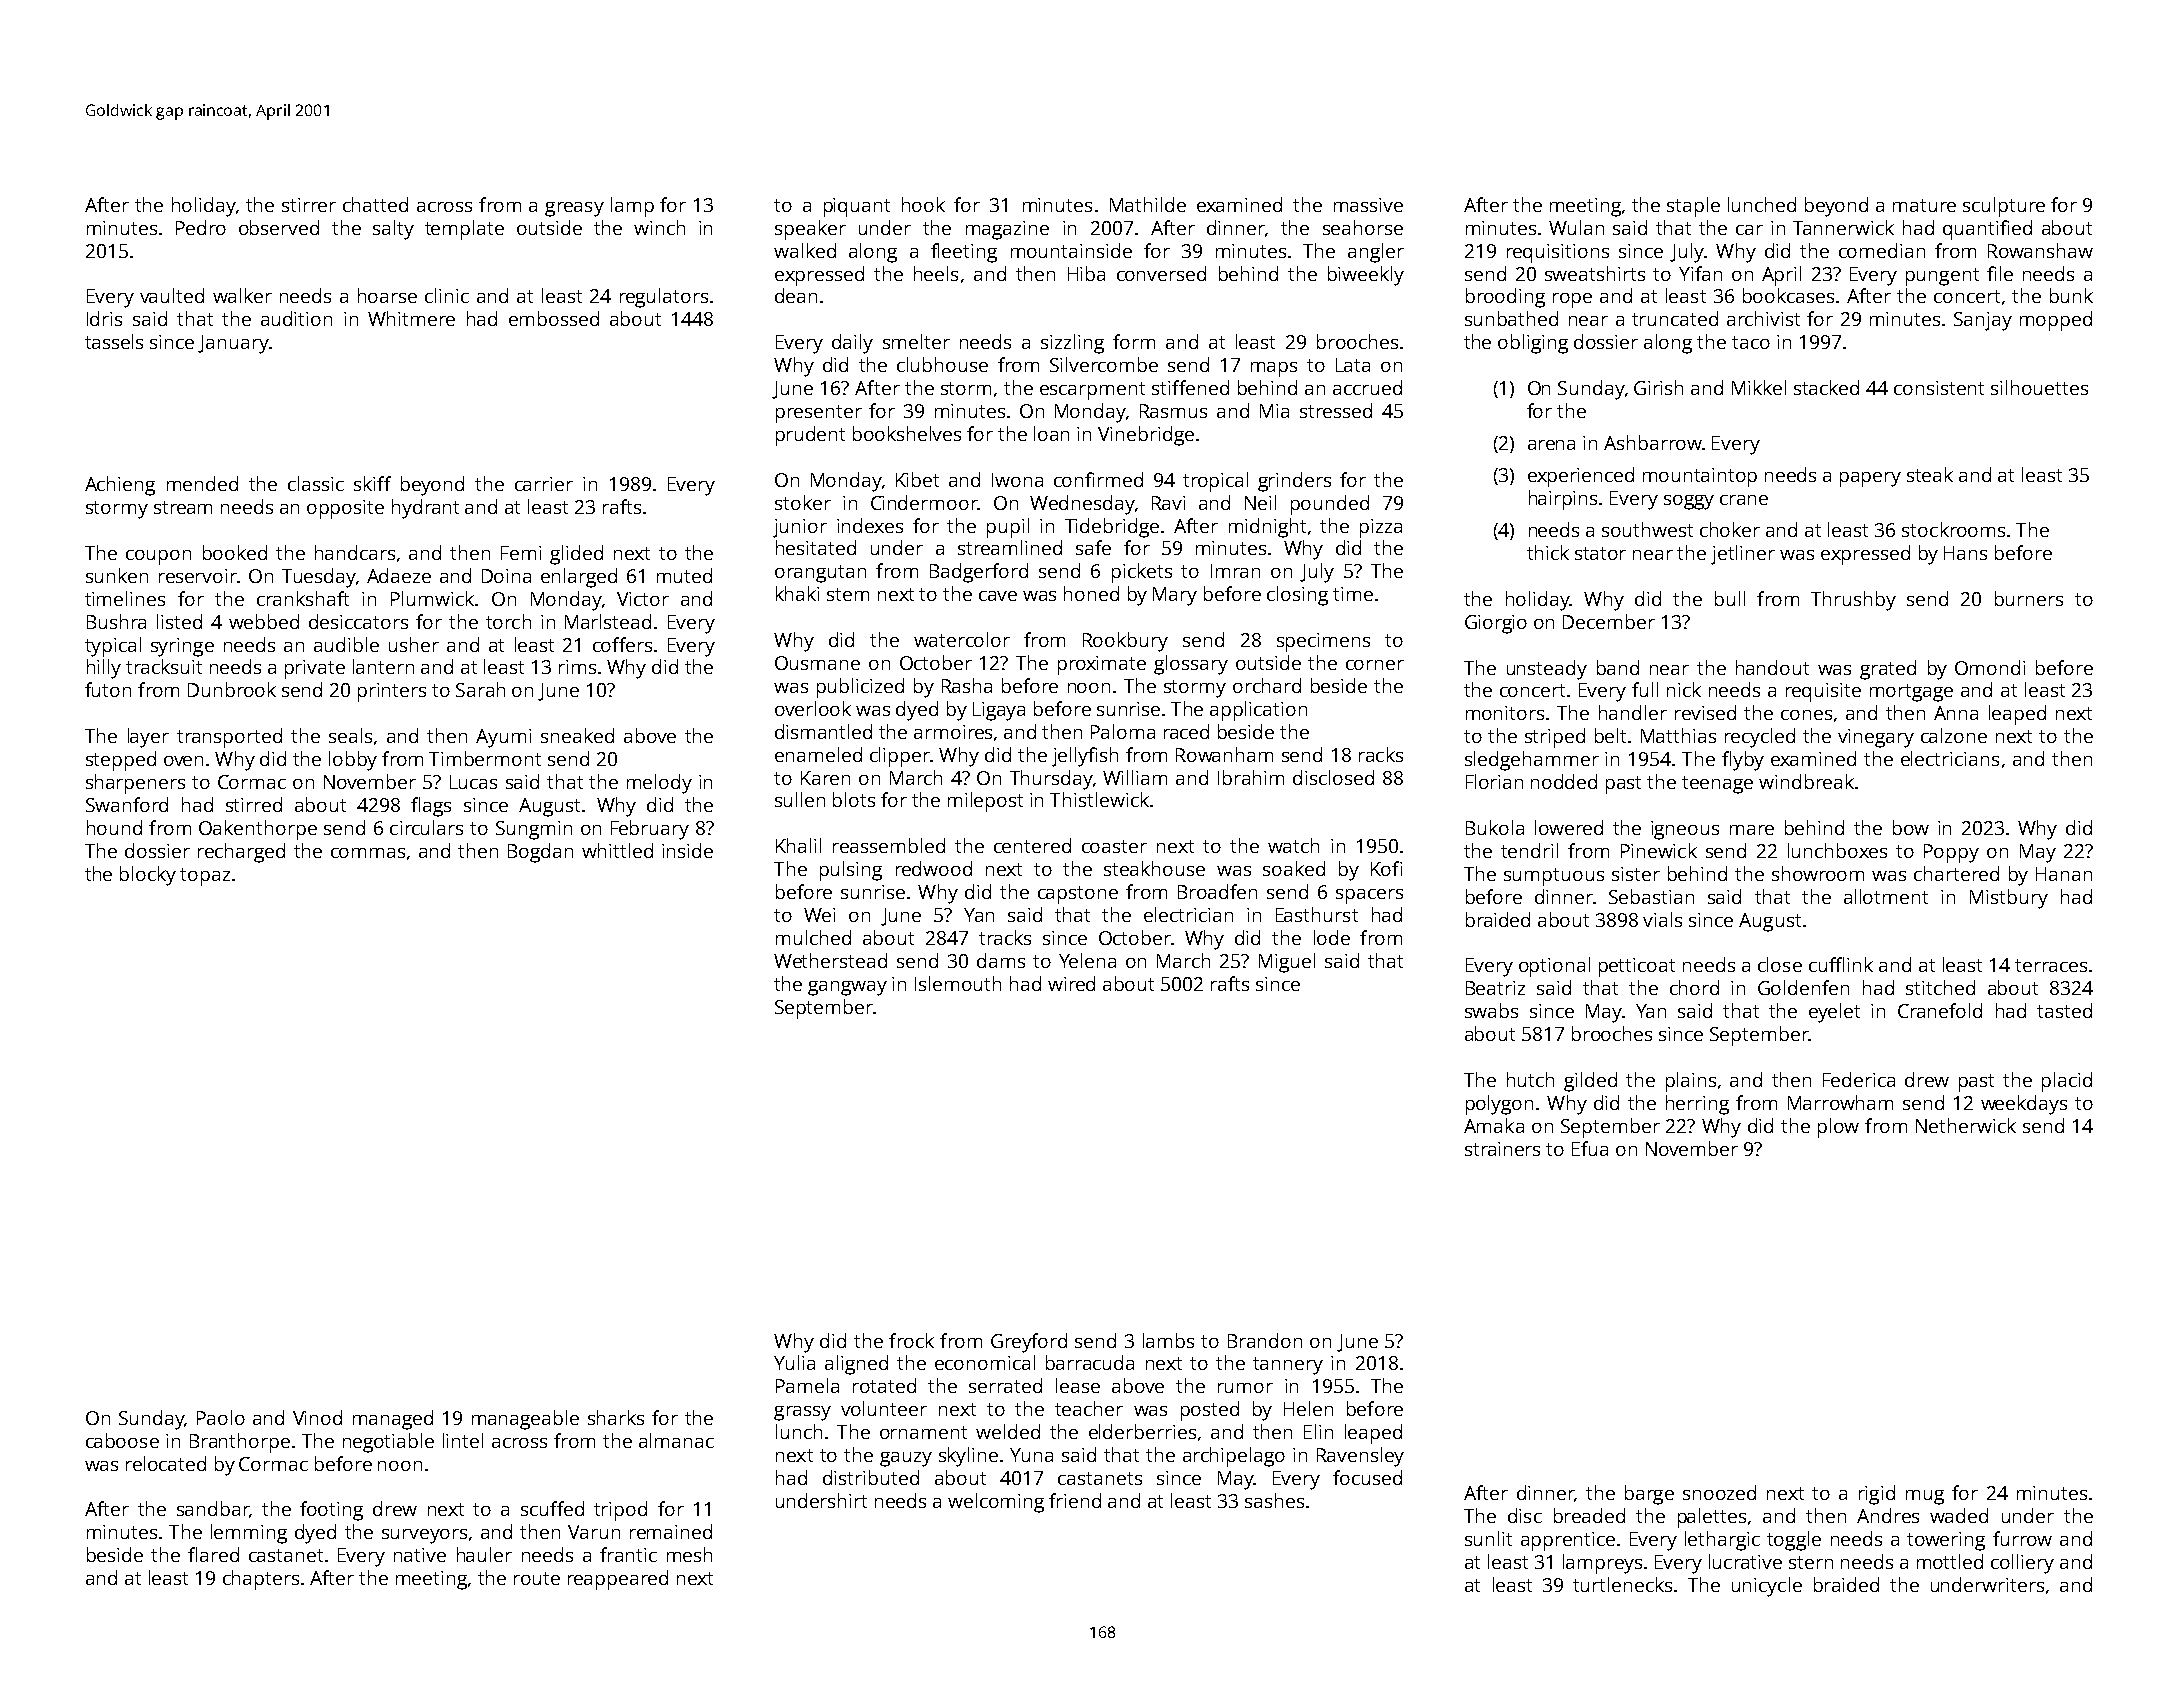 Image resolution: width=2178 pixels, height=1683 pixels. Describe the element at coordinates (221, 1417) in the screenshot. I see `Paolo` at that location.
